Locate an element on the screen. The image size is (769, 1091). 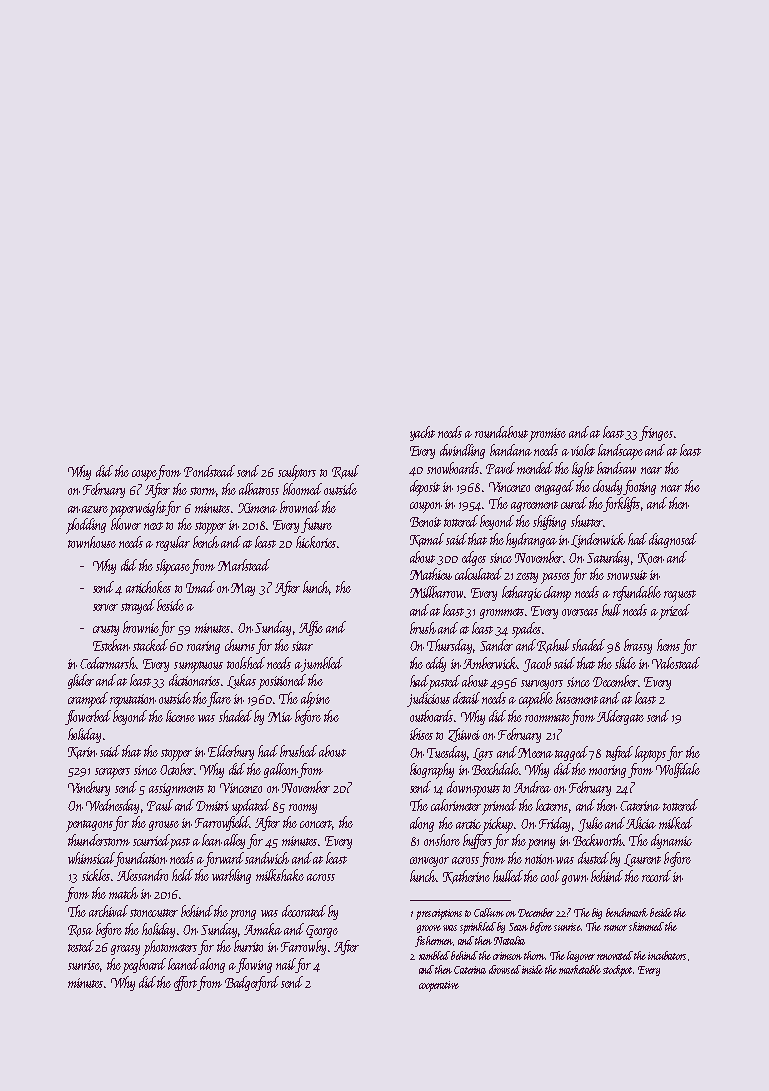
lethargic is located at coordinates (522, 593).
